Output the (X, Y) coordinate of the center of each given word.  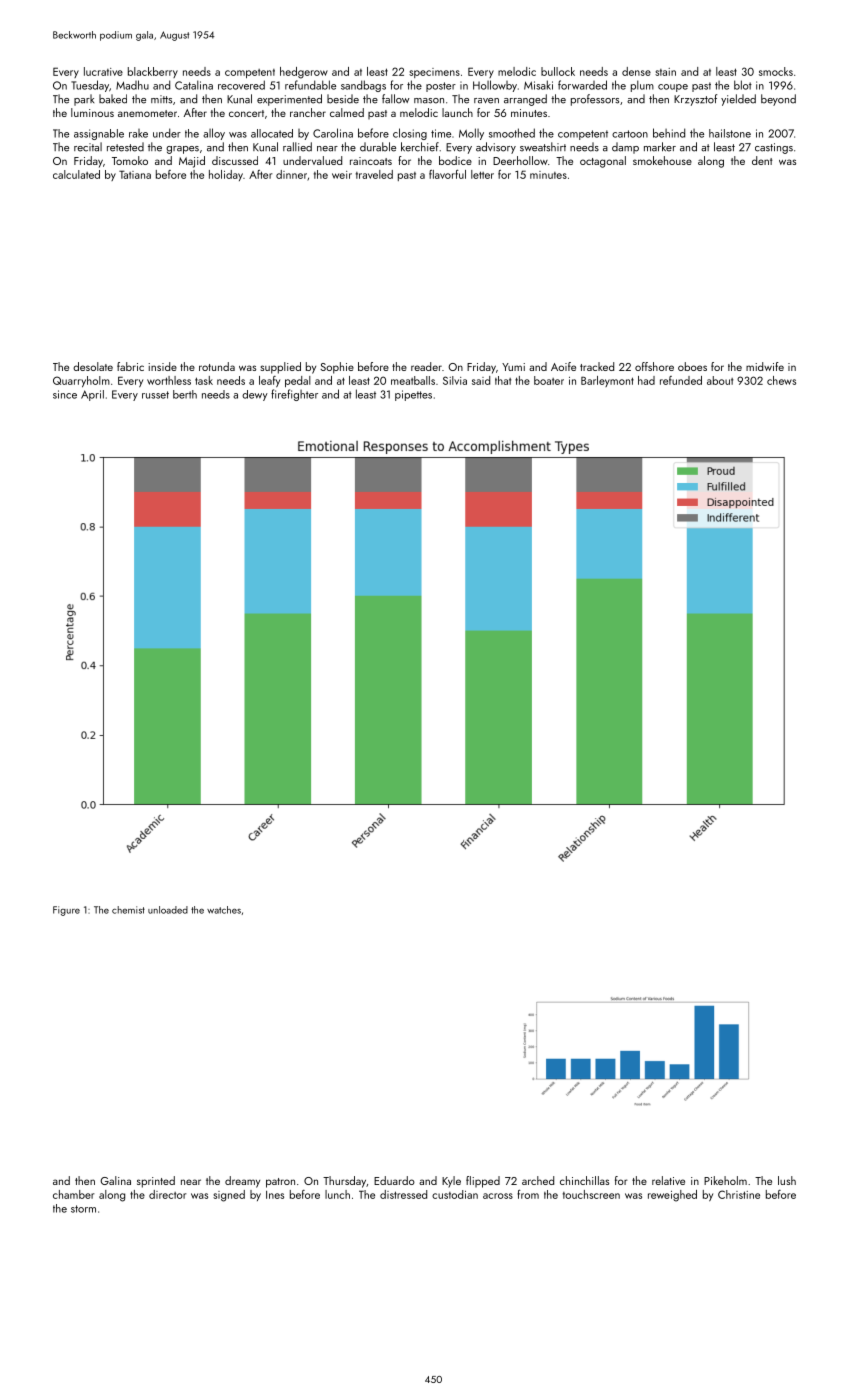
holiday (226, 175)
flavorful (447, 174)
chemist (128, 910)
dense (636, 71)
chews (781, 380)
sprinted (156, 1182)
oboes (692, 366)
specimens (434, 73)
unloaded (168, 910)
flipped (483, 1182)
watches (224, 910)
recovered (241, 85)
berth (185, 394)
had (646, 380)
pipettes (413, 395)
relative (668, 1180)
